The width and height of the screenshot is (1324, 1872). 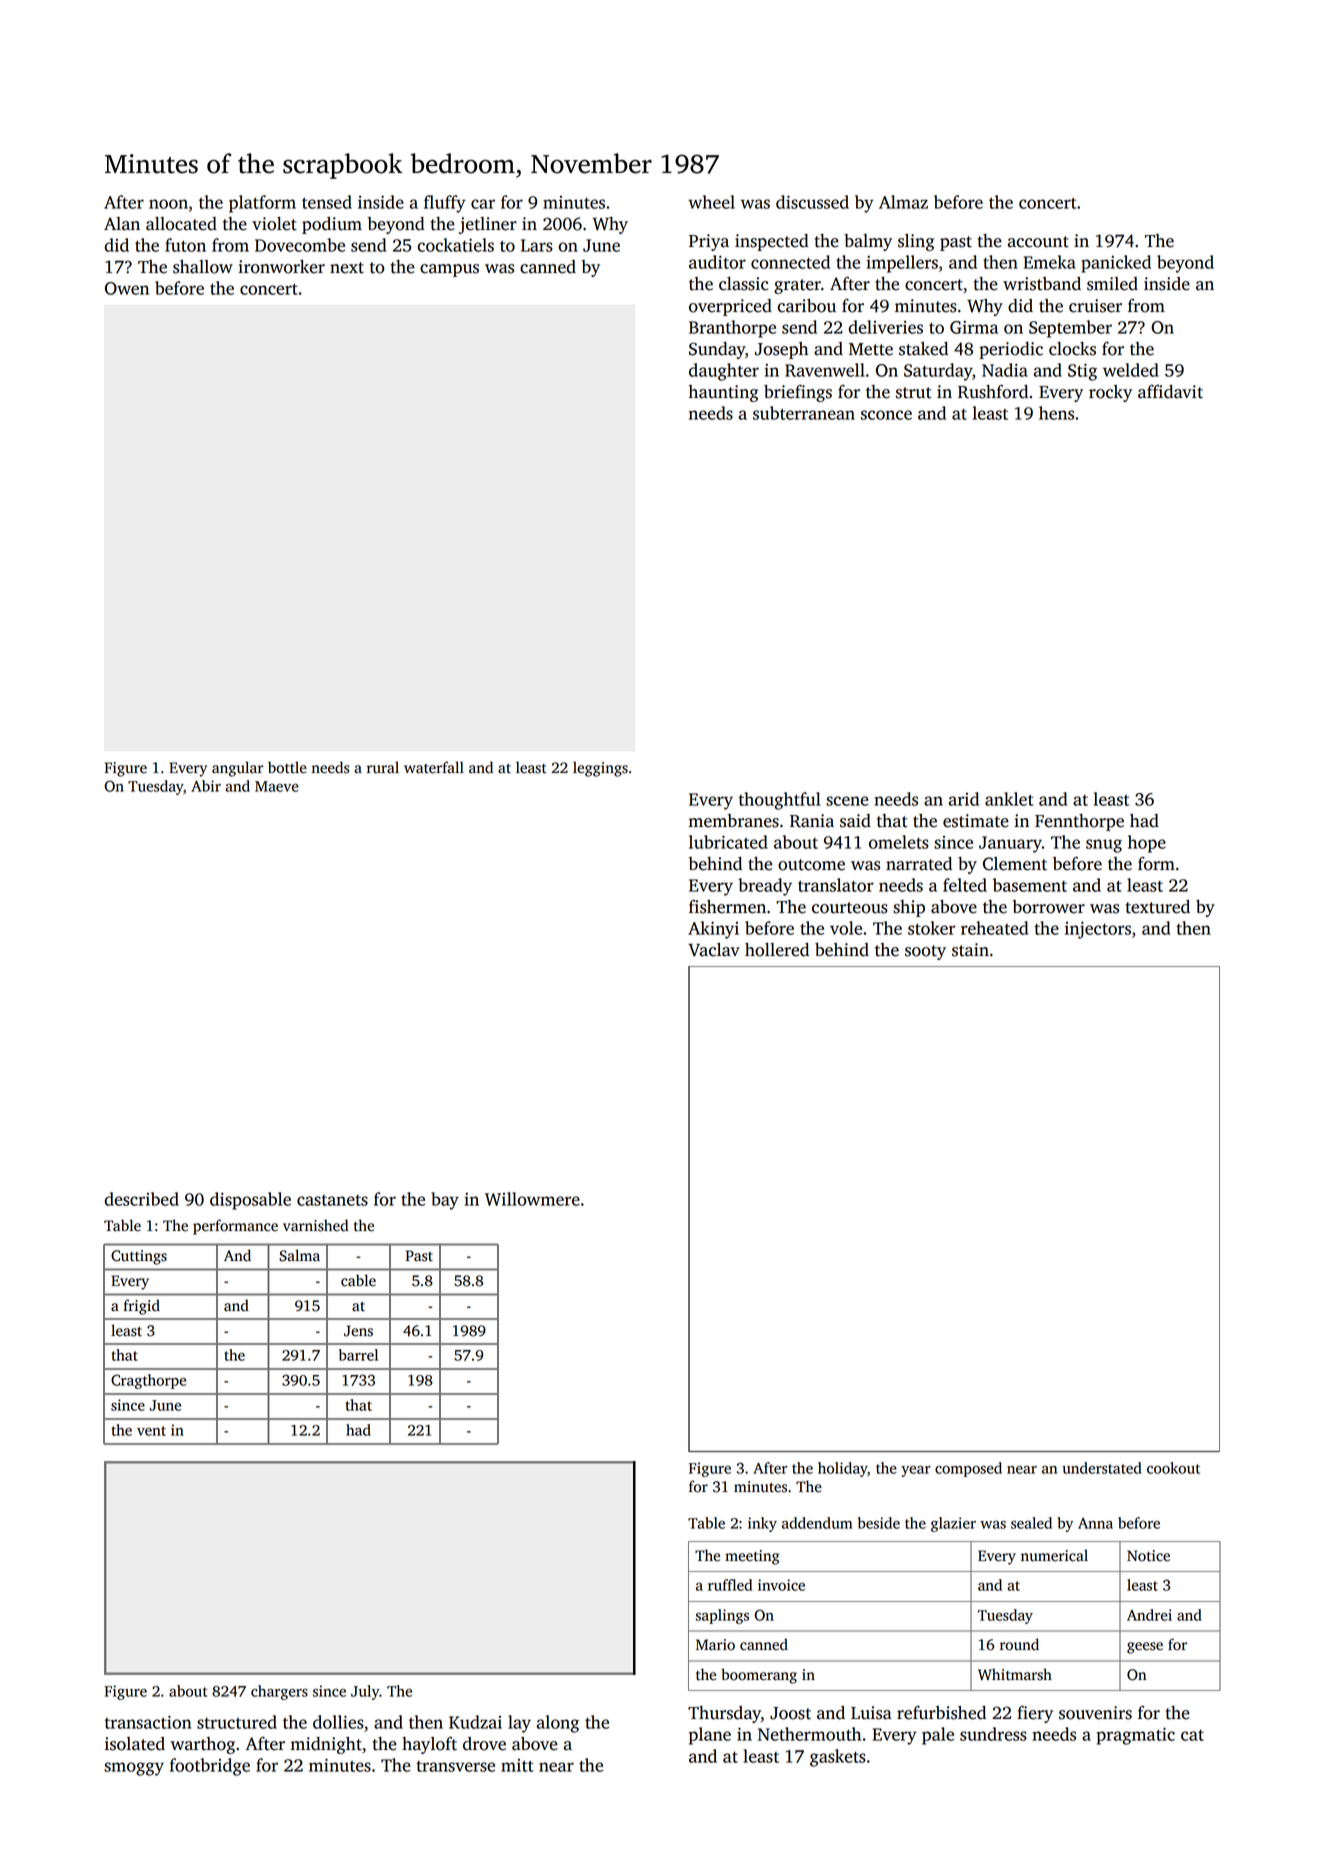 What do you see at coordinates (1072, 349) in the screenshot?
I see `clocks` at bounding box center [1072, 349].
